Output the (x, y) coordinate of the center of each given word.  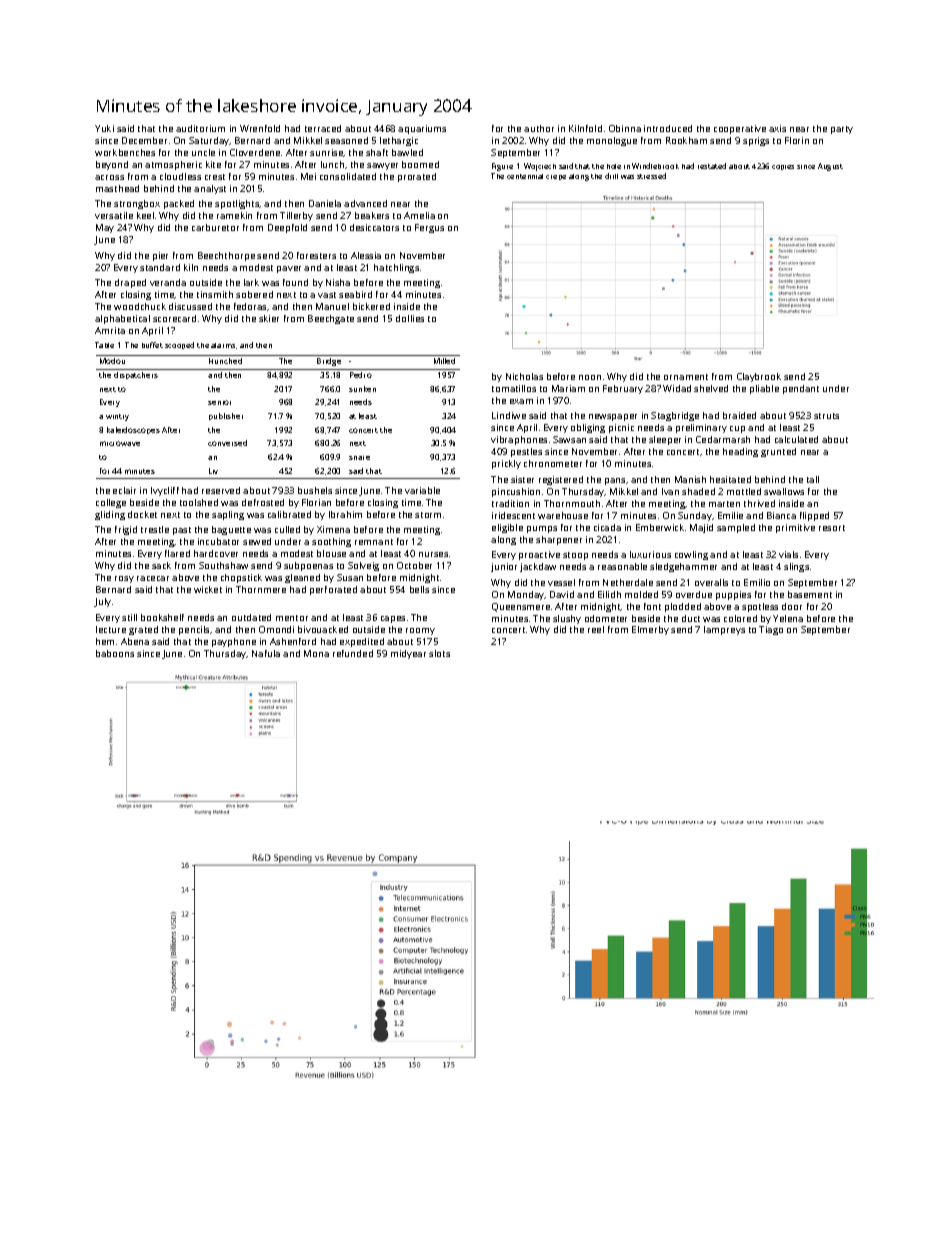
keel (145, 215)
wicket (208, 589)
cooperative (740, 129)
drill (611, 176)
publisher (226, 416)
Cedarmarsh (723, 439)
